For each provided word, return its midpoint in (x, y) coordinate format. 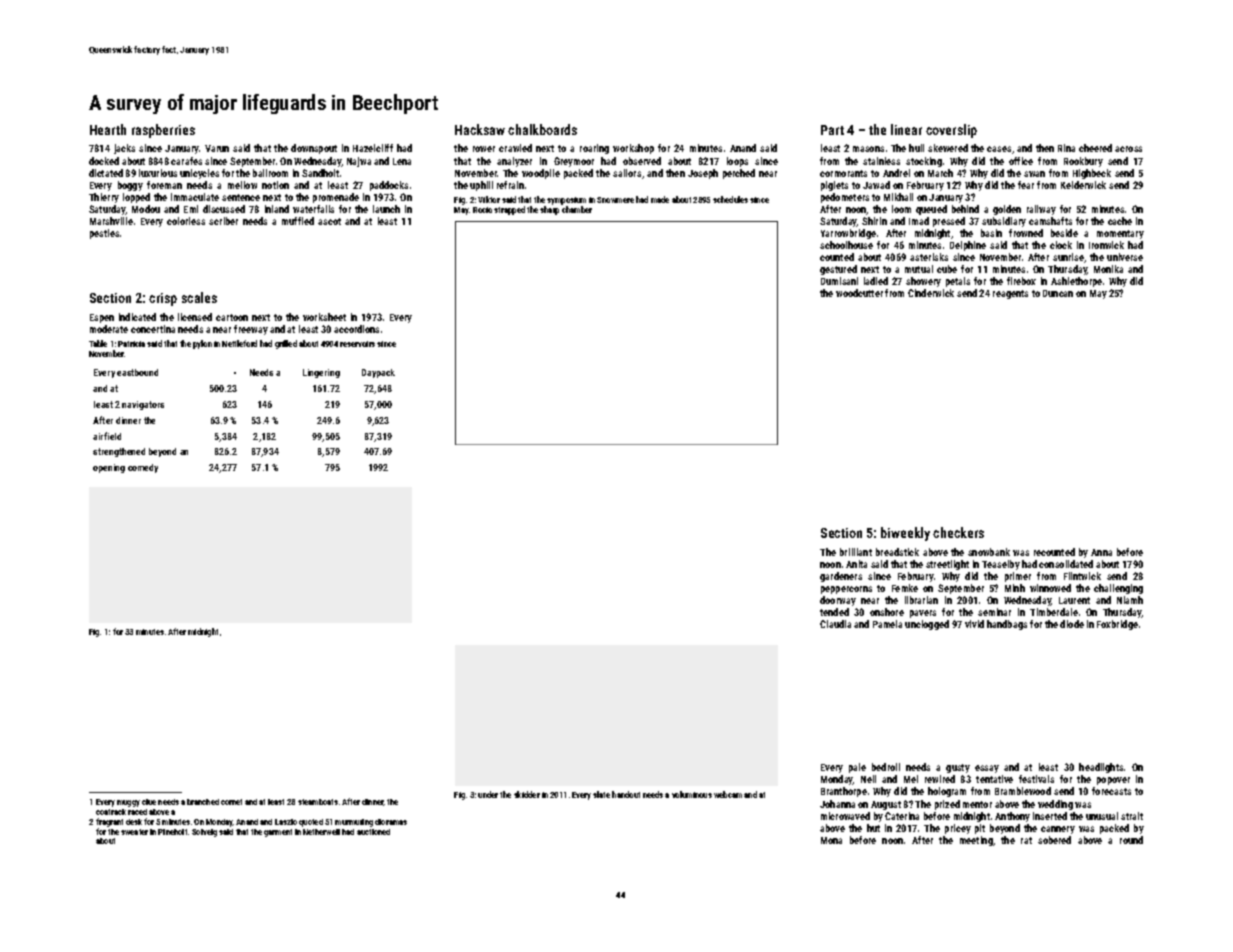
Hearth (108, 129)
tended (834, 612)
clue (149, 802)
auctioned (373, 832)
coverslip (951, 131)
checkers (958, 532)
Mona (831, 840)
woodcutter (859, 293)
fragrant (109, 822)
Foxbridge (1117, 625)
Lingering (321, 373)
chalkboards (542, 129)
